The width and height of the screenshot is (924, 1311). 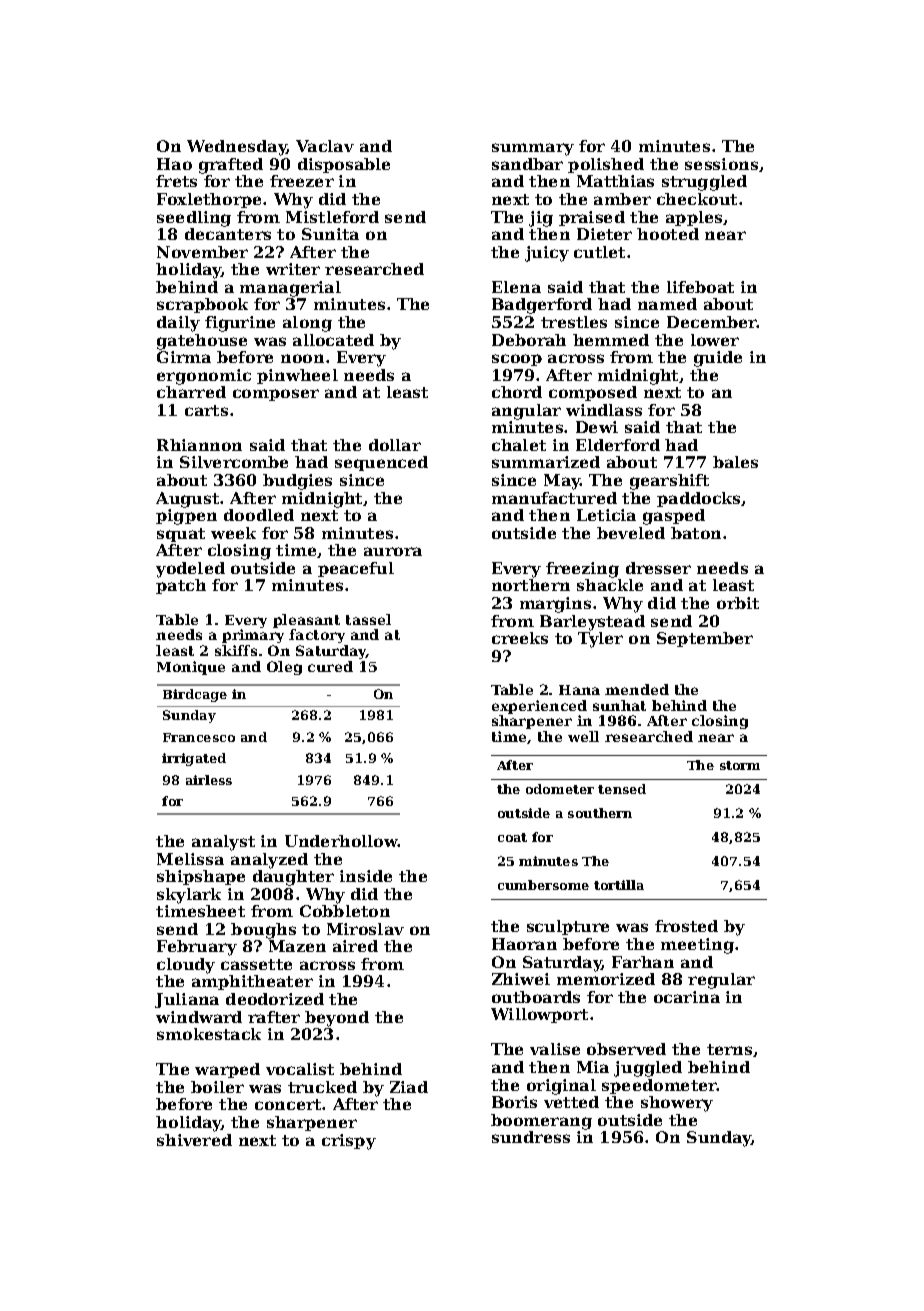 I want to click on summary, so click(x=533, y=149).
